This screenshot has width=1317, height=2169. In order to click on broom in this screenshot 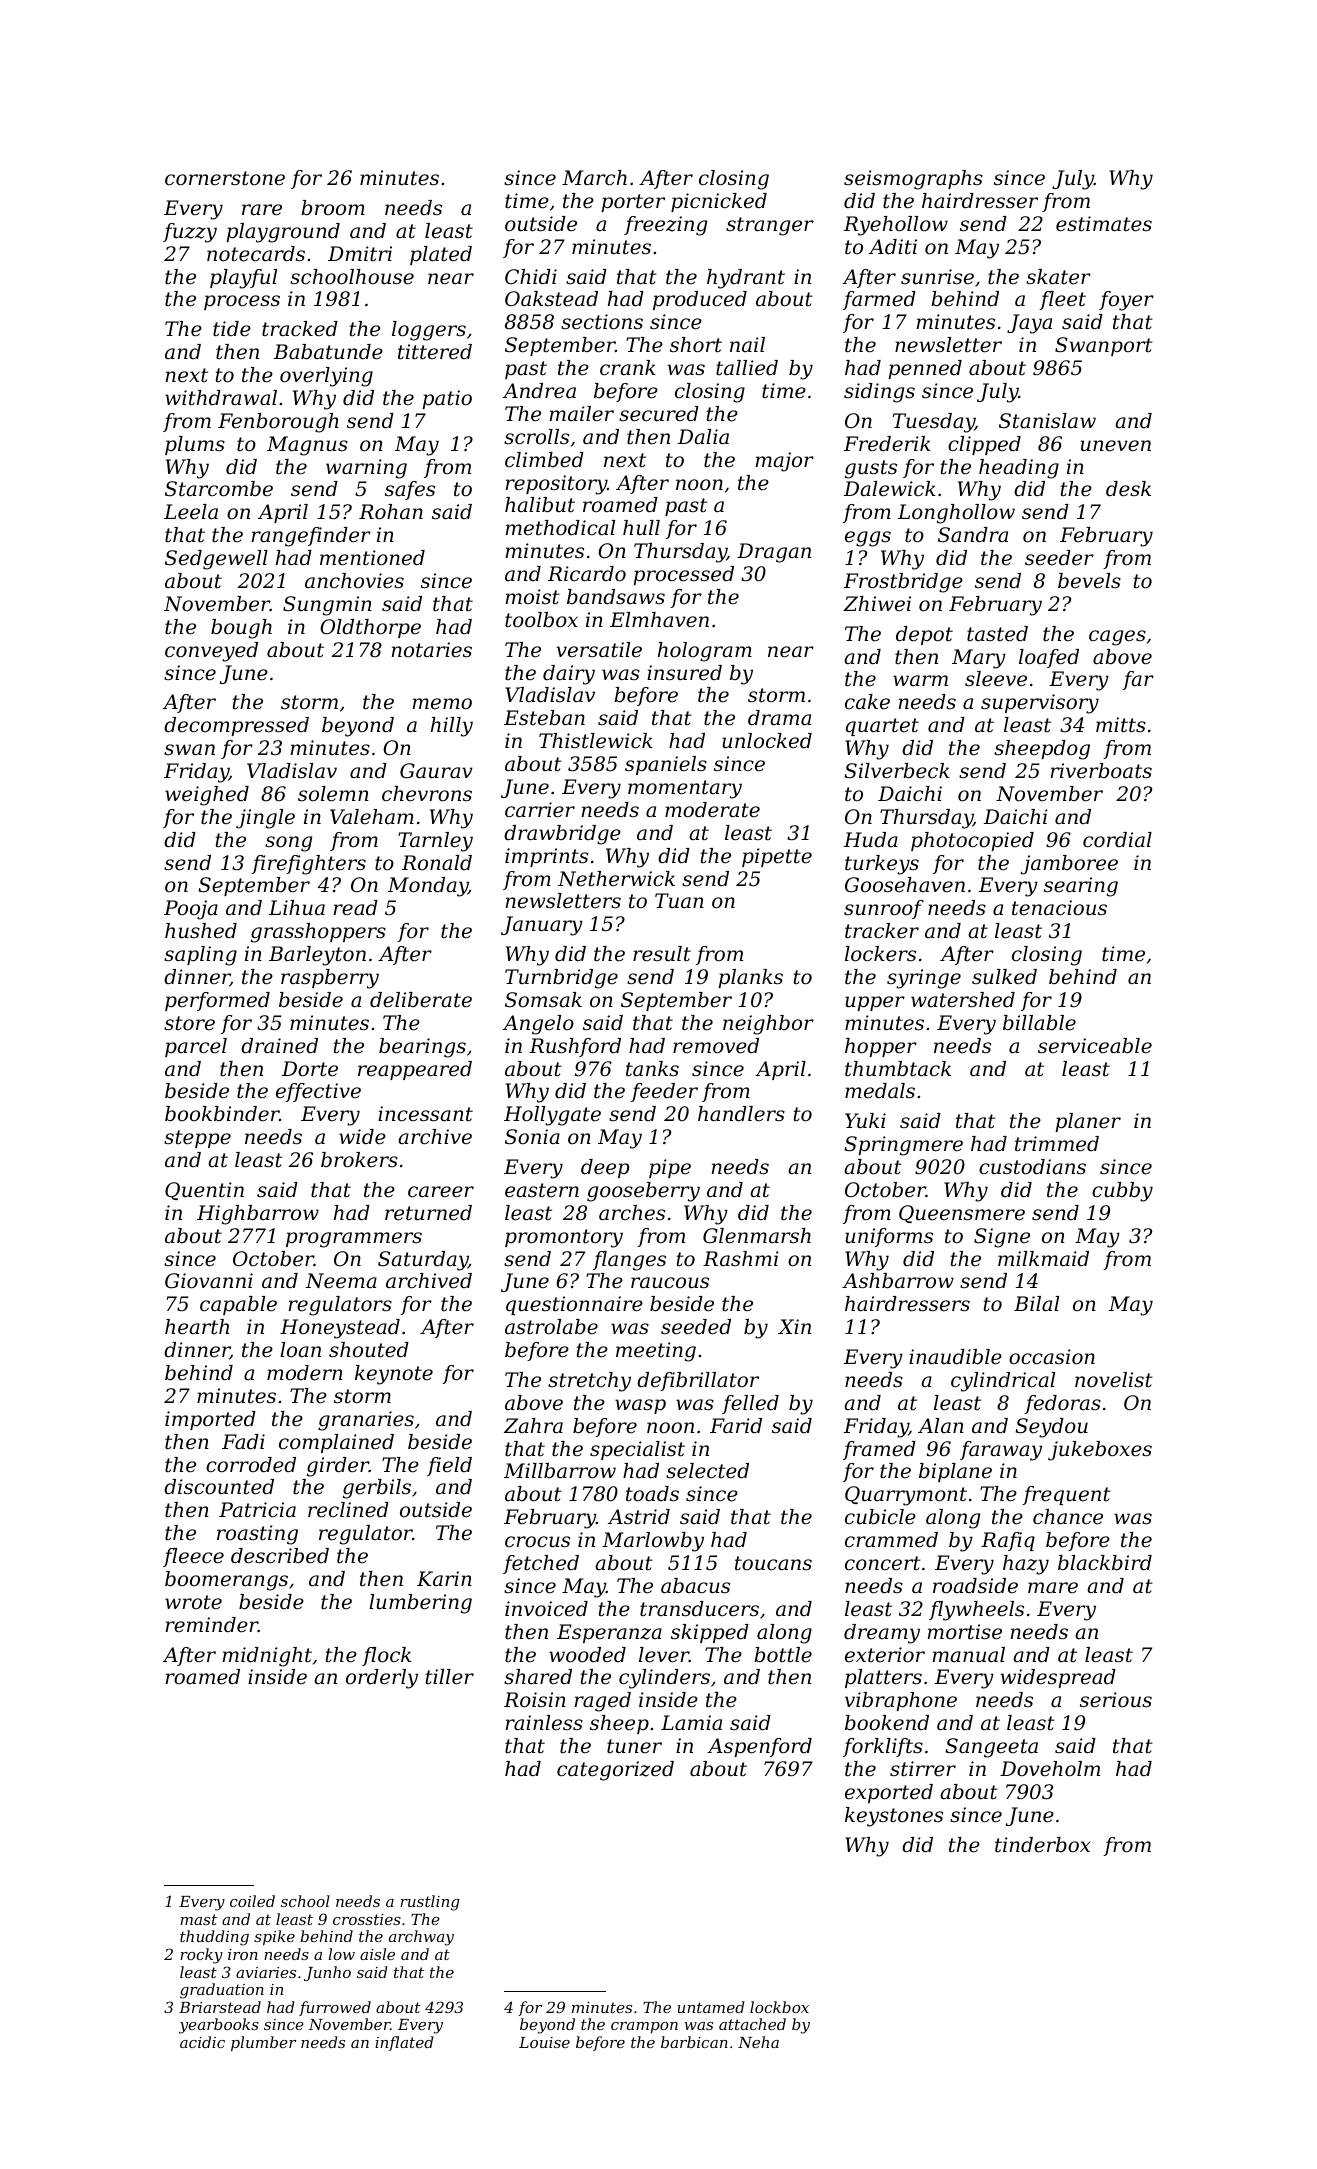, I will do `click(333, 208)`.
